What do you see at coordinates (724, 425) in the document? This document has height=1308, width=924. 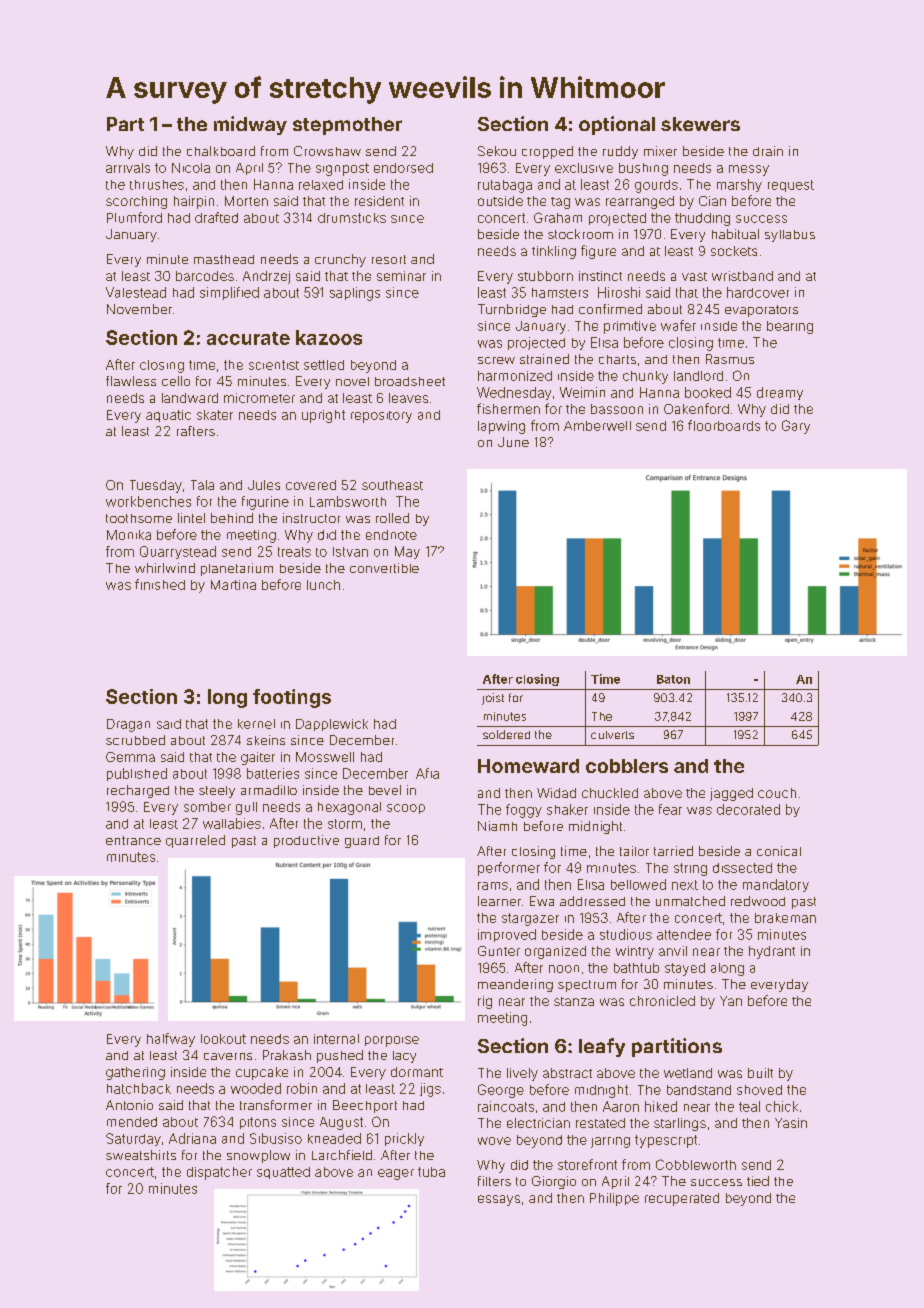 I see `floorboards` at bounding box center [724, 425].
